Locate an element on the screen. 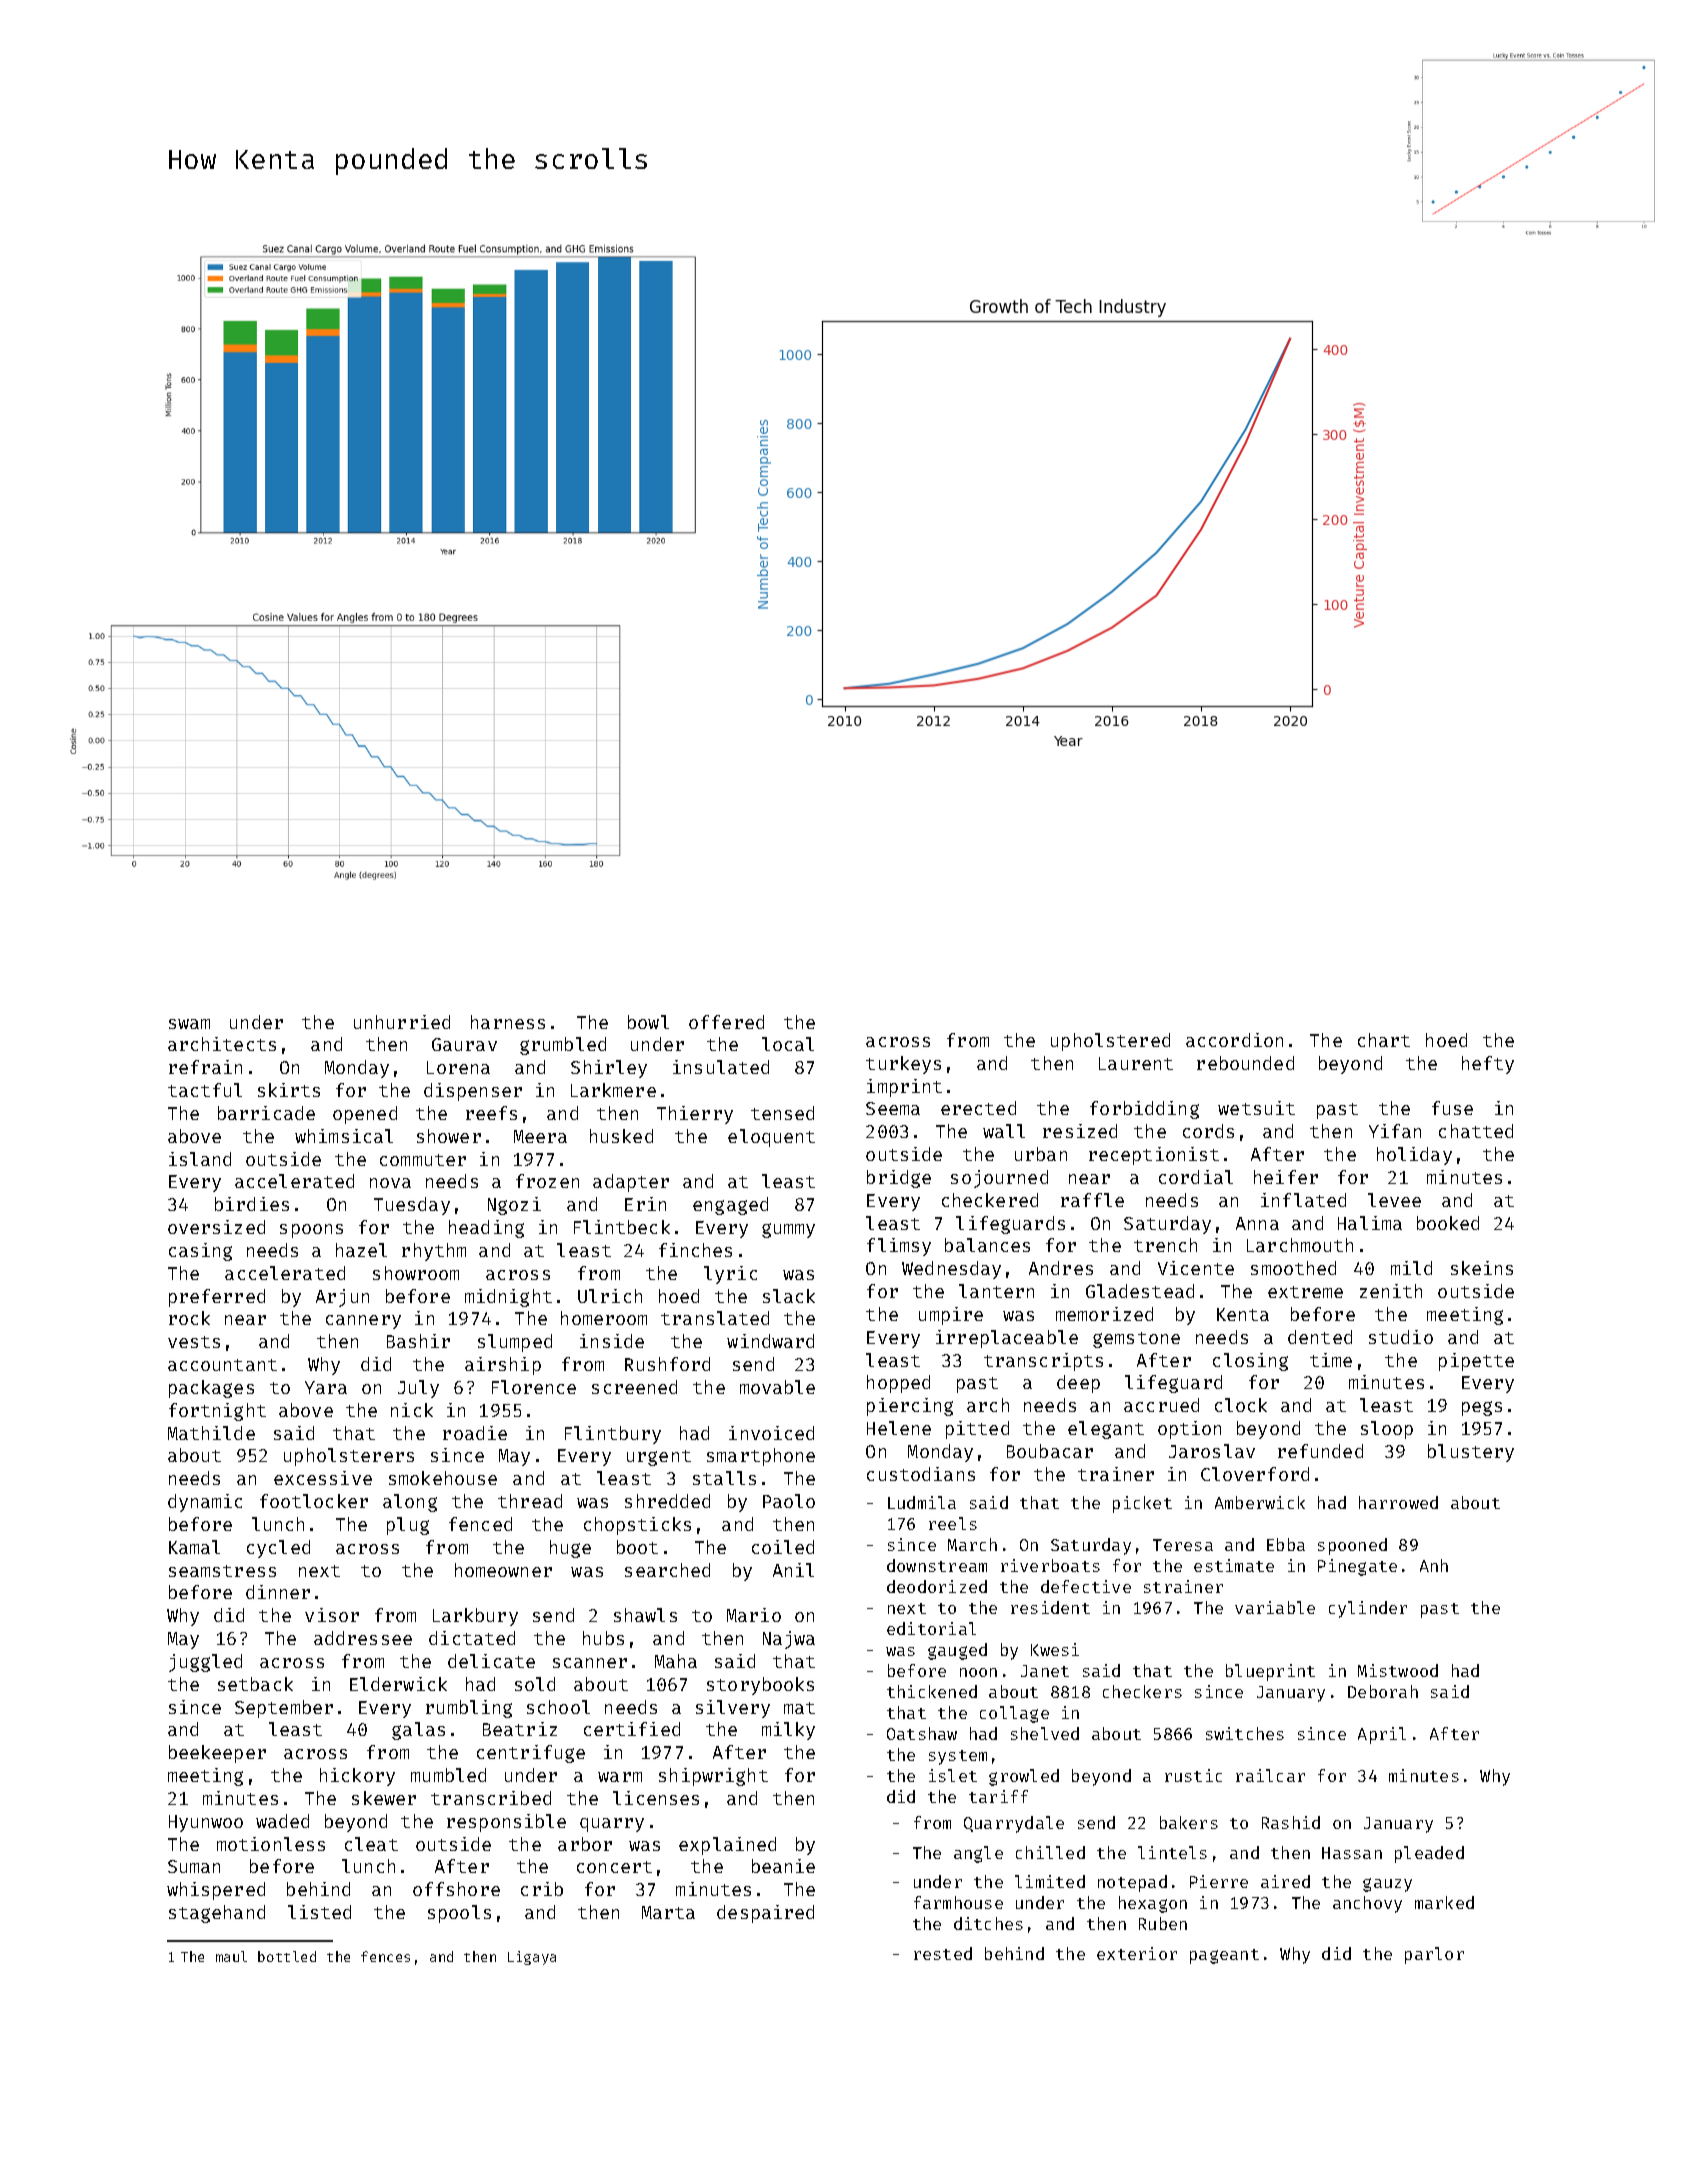 This screenshot has width=1683, height=2178. plug is located at coordinates (408, 1526).
